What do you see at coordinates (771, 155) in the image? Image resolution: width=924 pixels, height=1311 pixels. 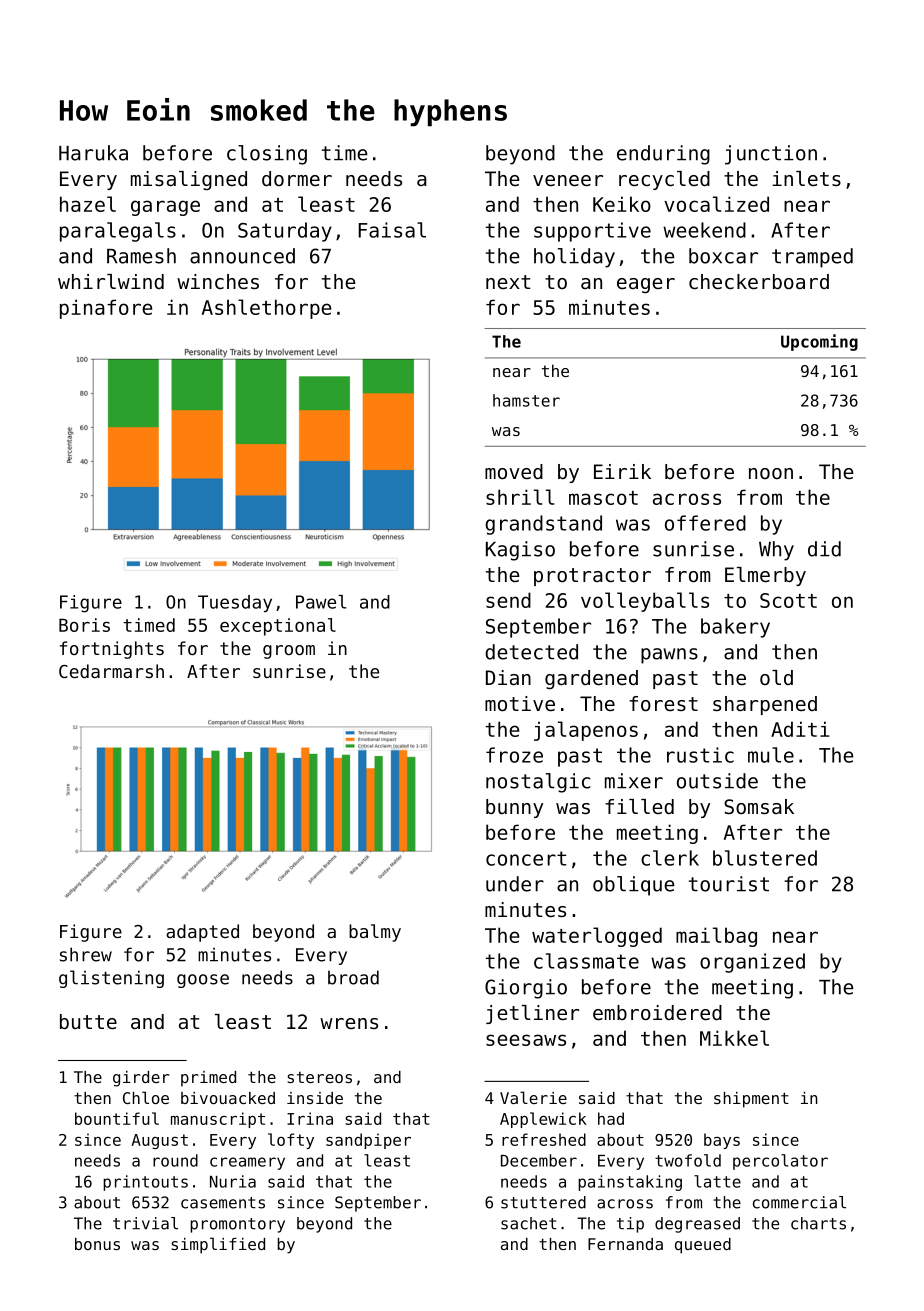 I see `junction` at bounding box center [771, 155].
